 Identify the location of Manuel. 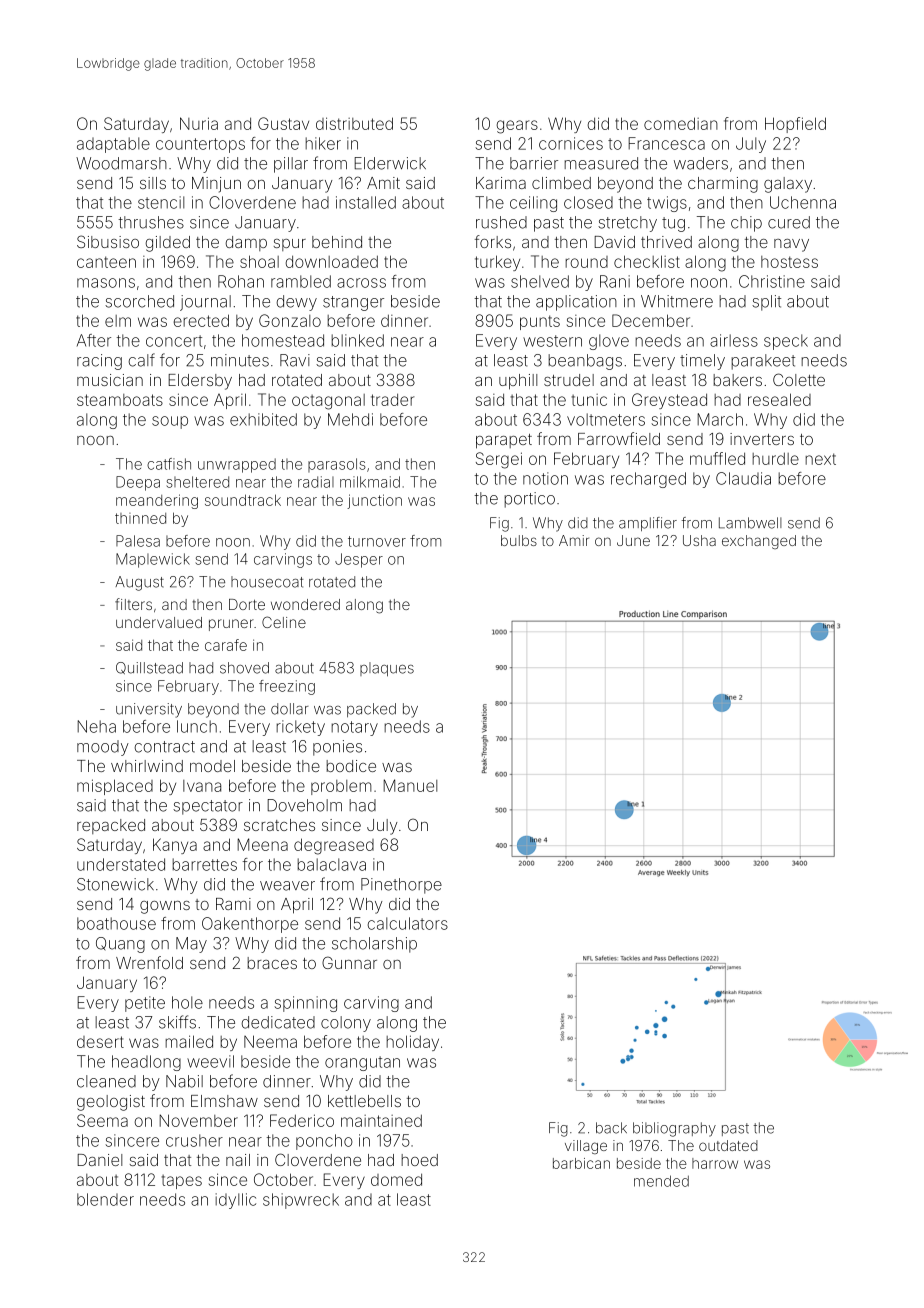
(410, 785).
